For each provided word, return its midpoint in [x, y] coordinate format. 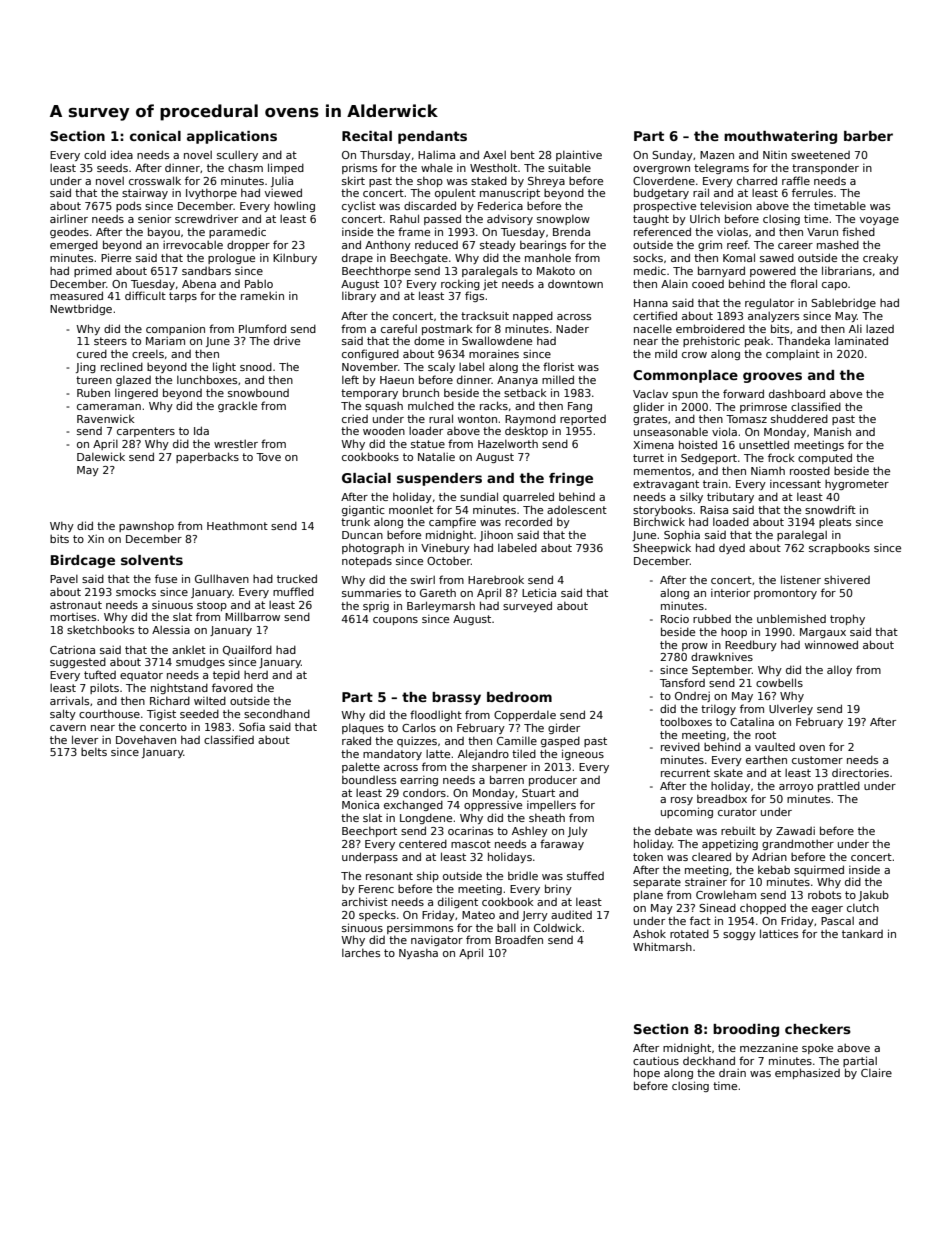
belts [94, 752]
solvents [152, 560]
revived [680, 746]
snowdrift [830, 509]
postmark [447, 329]
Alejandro [483, 754]
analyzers [773, 317]
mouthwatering [780, 137]
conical [155, 136]
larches [361, 952]
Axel [494, 155]
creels [148, 354]
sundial [479, 496]
